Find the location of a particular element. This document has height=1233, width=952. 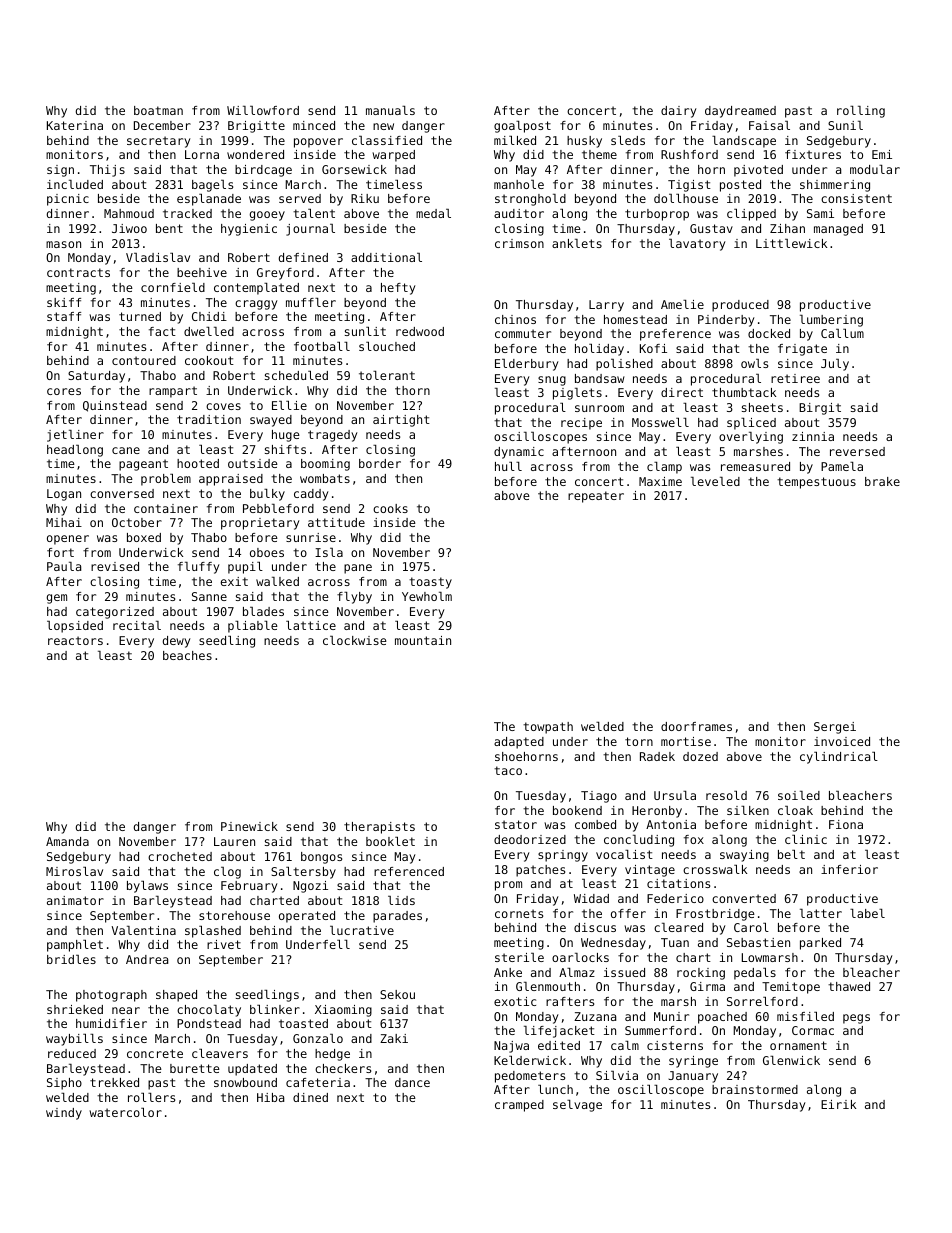

crimson is located at coordinates (519, 243).
